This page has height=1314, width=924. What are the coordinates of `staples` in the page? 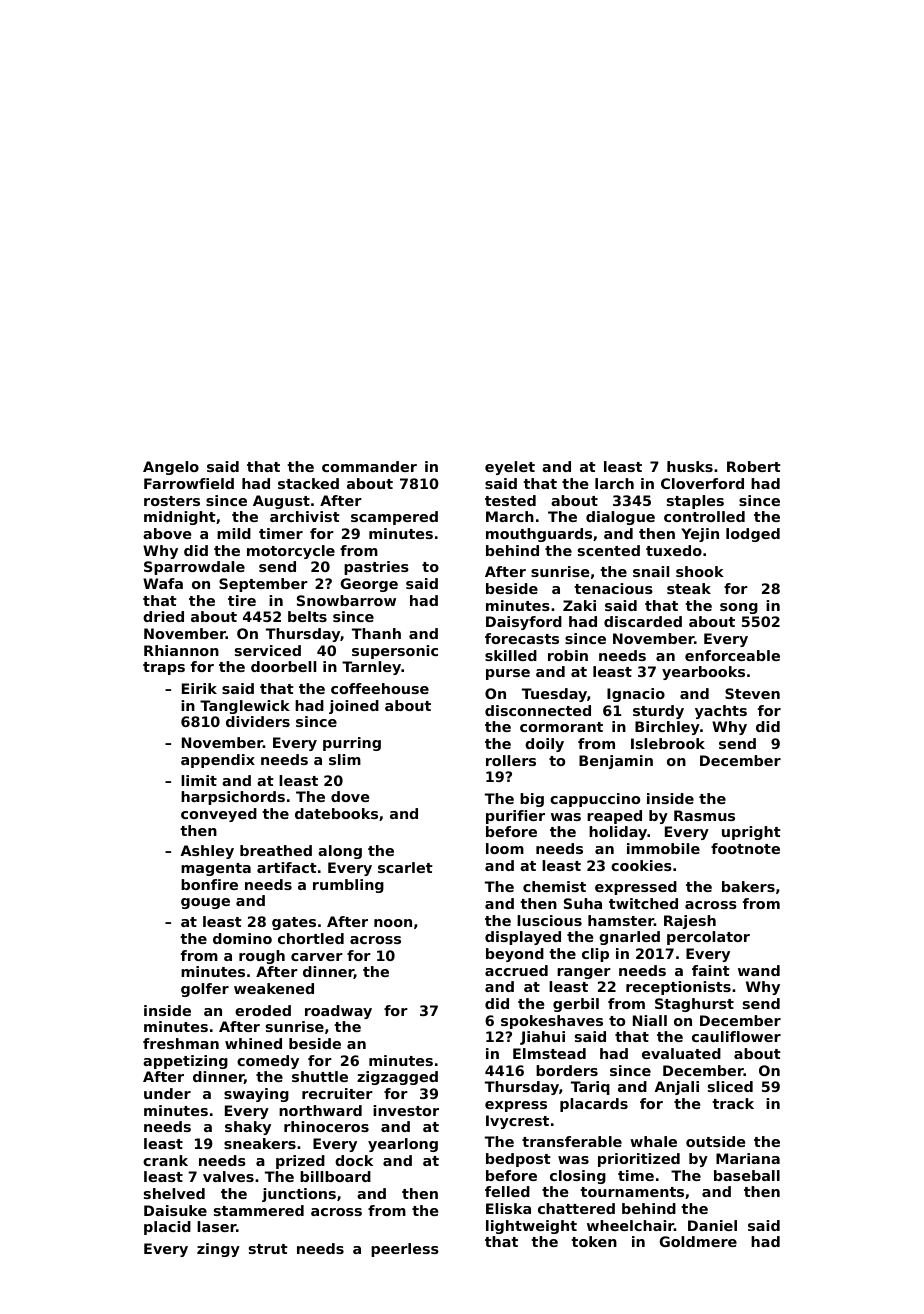 It's located at (695, 502).
